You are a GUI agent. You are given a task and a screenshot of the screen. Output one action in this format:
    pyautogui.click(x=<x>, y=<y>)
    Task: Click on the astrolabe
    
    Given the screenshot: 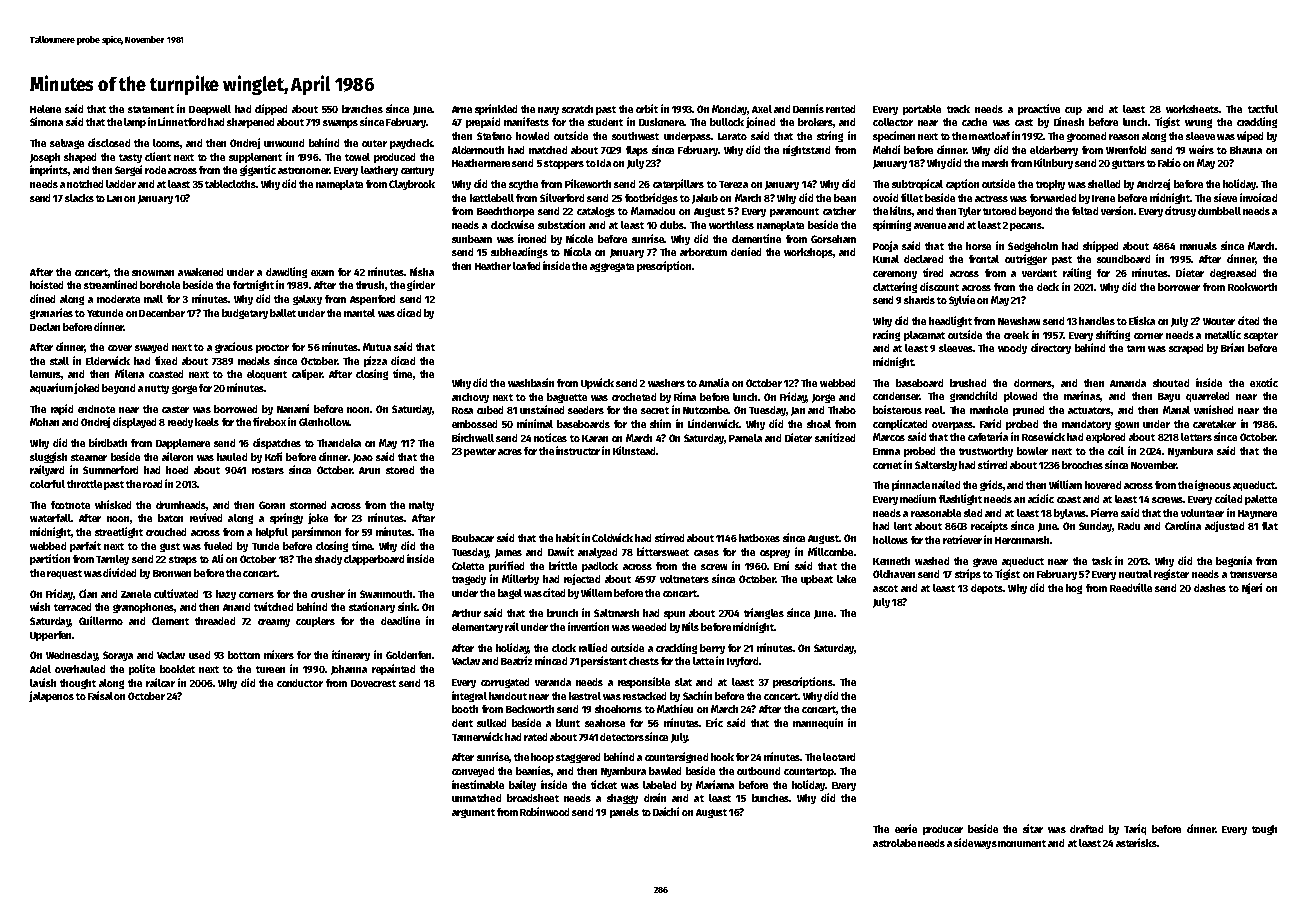 What is the action you would take?
    pyautogui.click(x=894, y=843)
